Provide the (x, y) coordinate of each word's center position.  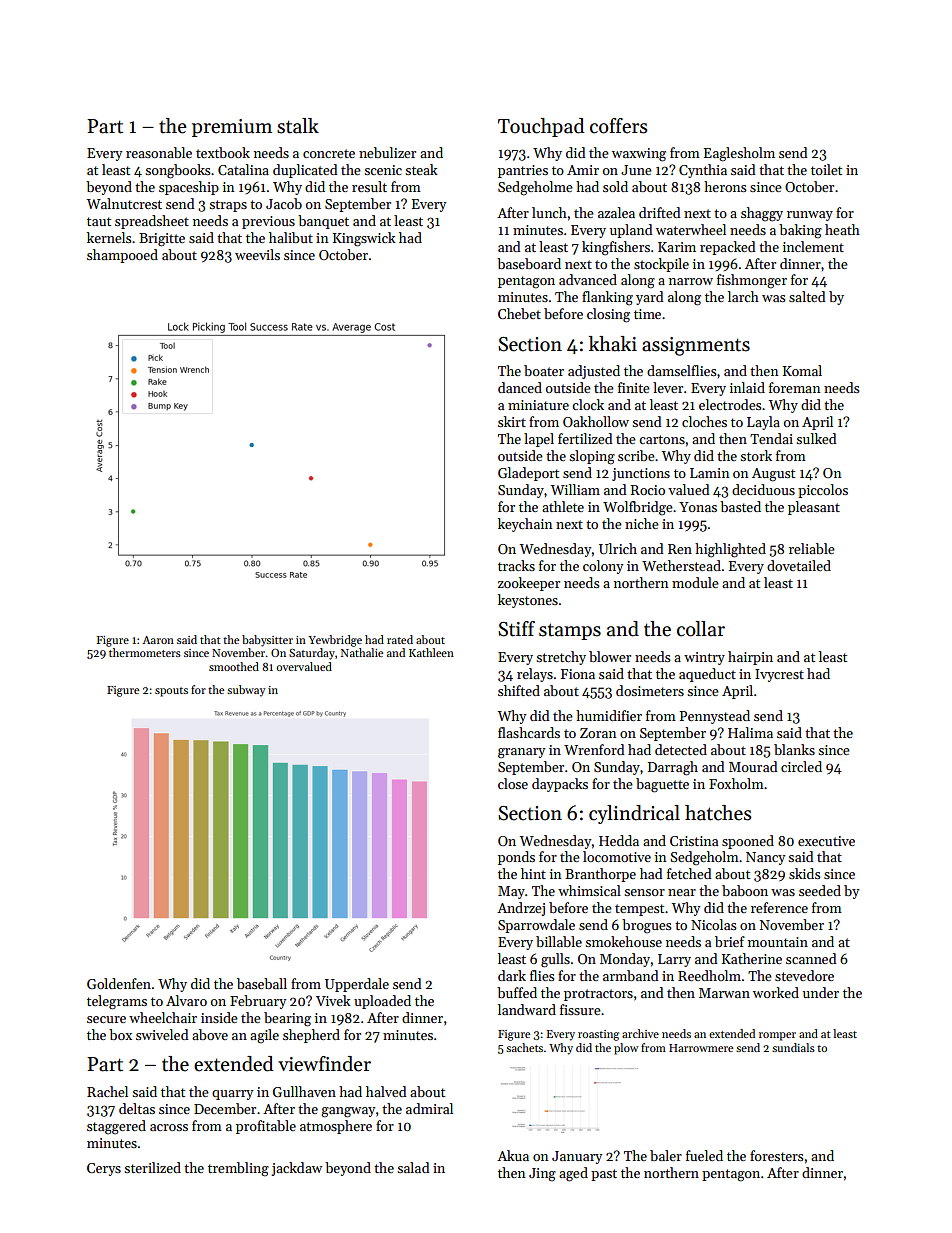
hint (533, 873)
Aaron (158, 640)
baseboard (529, 263)
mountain (778, 942)
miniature (538, 405)
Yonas (698, 507)
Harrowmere (701, 1048)
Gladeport (528, 474)
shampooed (122, 256)
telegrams (117, 1002)
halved (386, 1091)
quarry (233, 1095)
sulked (816, 438)
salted (807, 296)
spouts (171, 692)
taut (99, 221)
